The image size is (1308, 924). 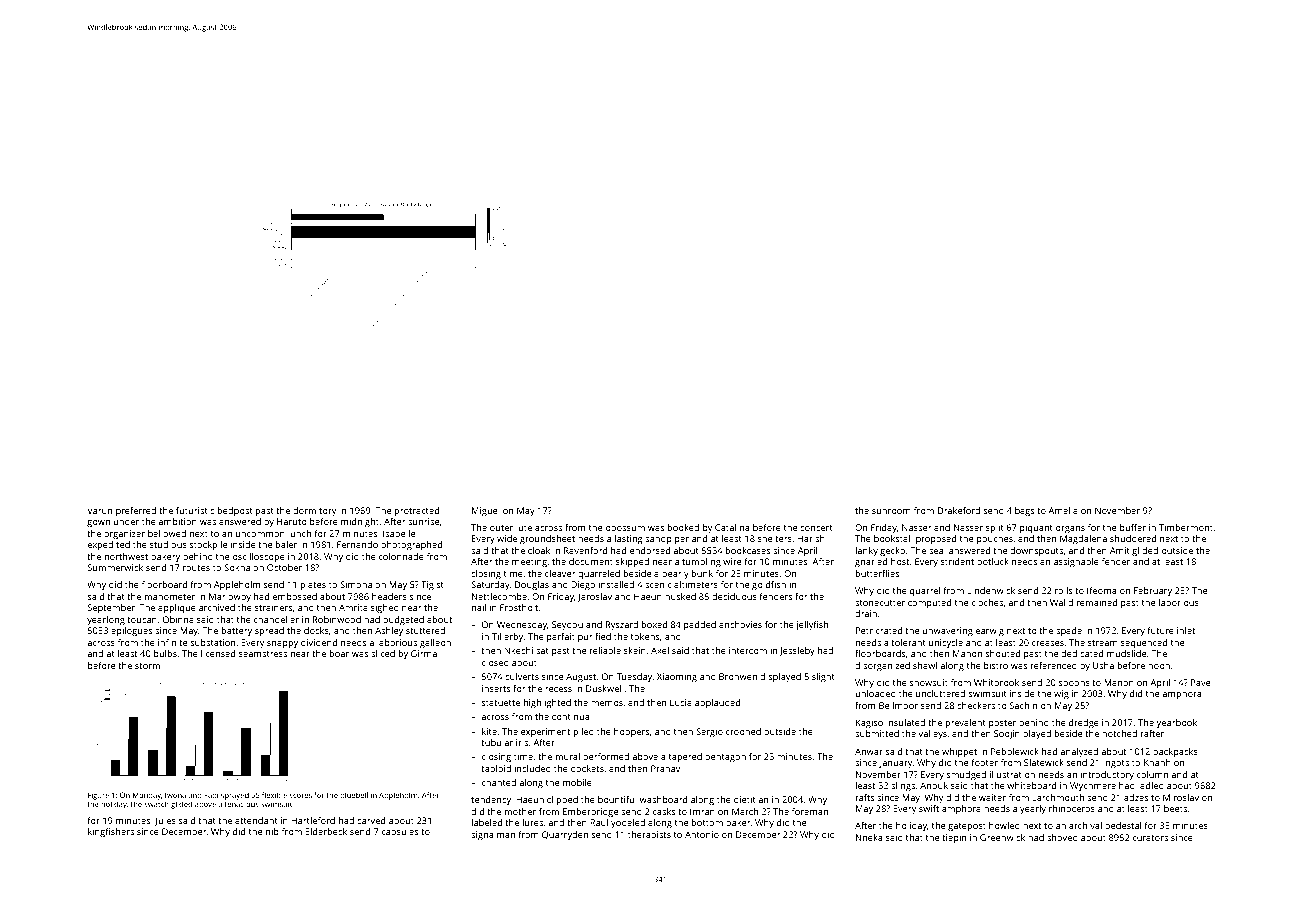 What do you see at coordinates (147, 666) in the screenshot?
I see `storm` at bounding box center [147, 666].
